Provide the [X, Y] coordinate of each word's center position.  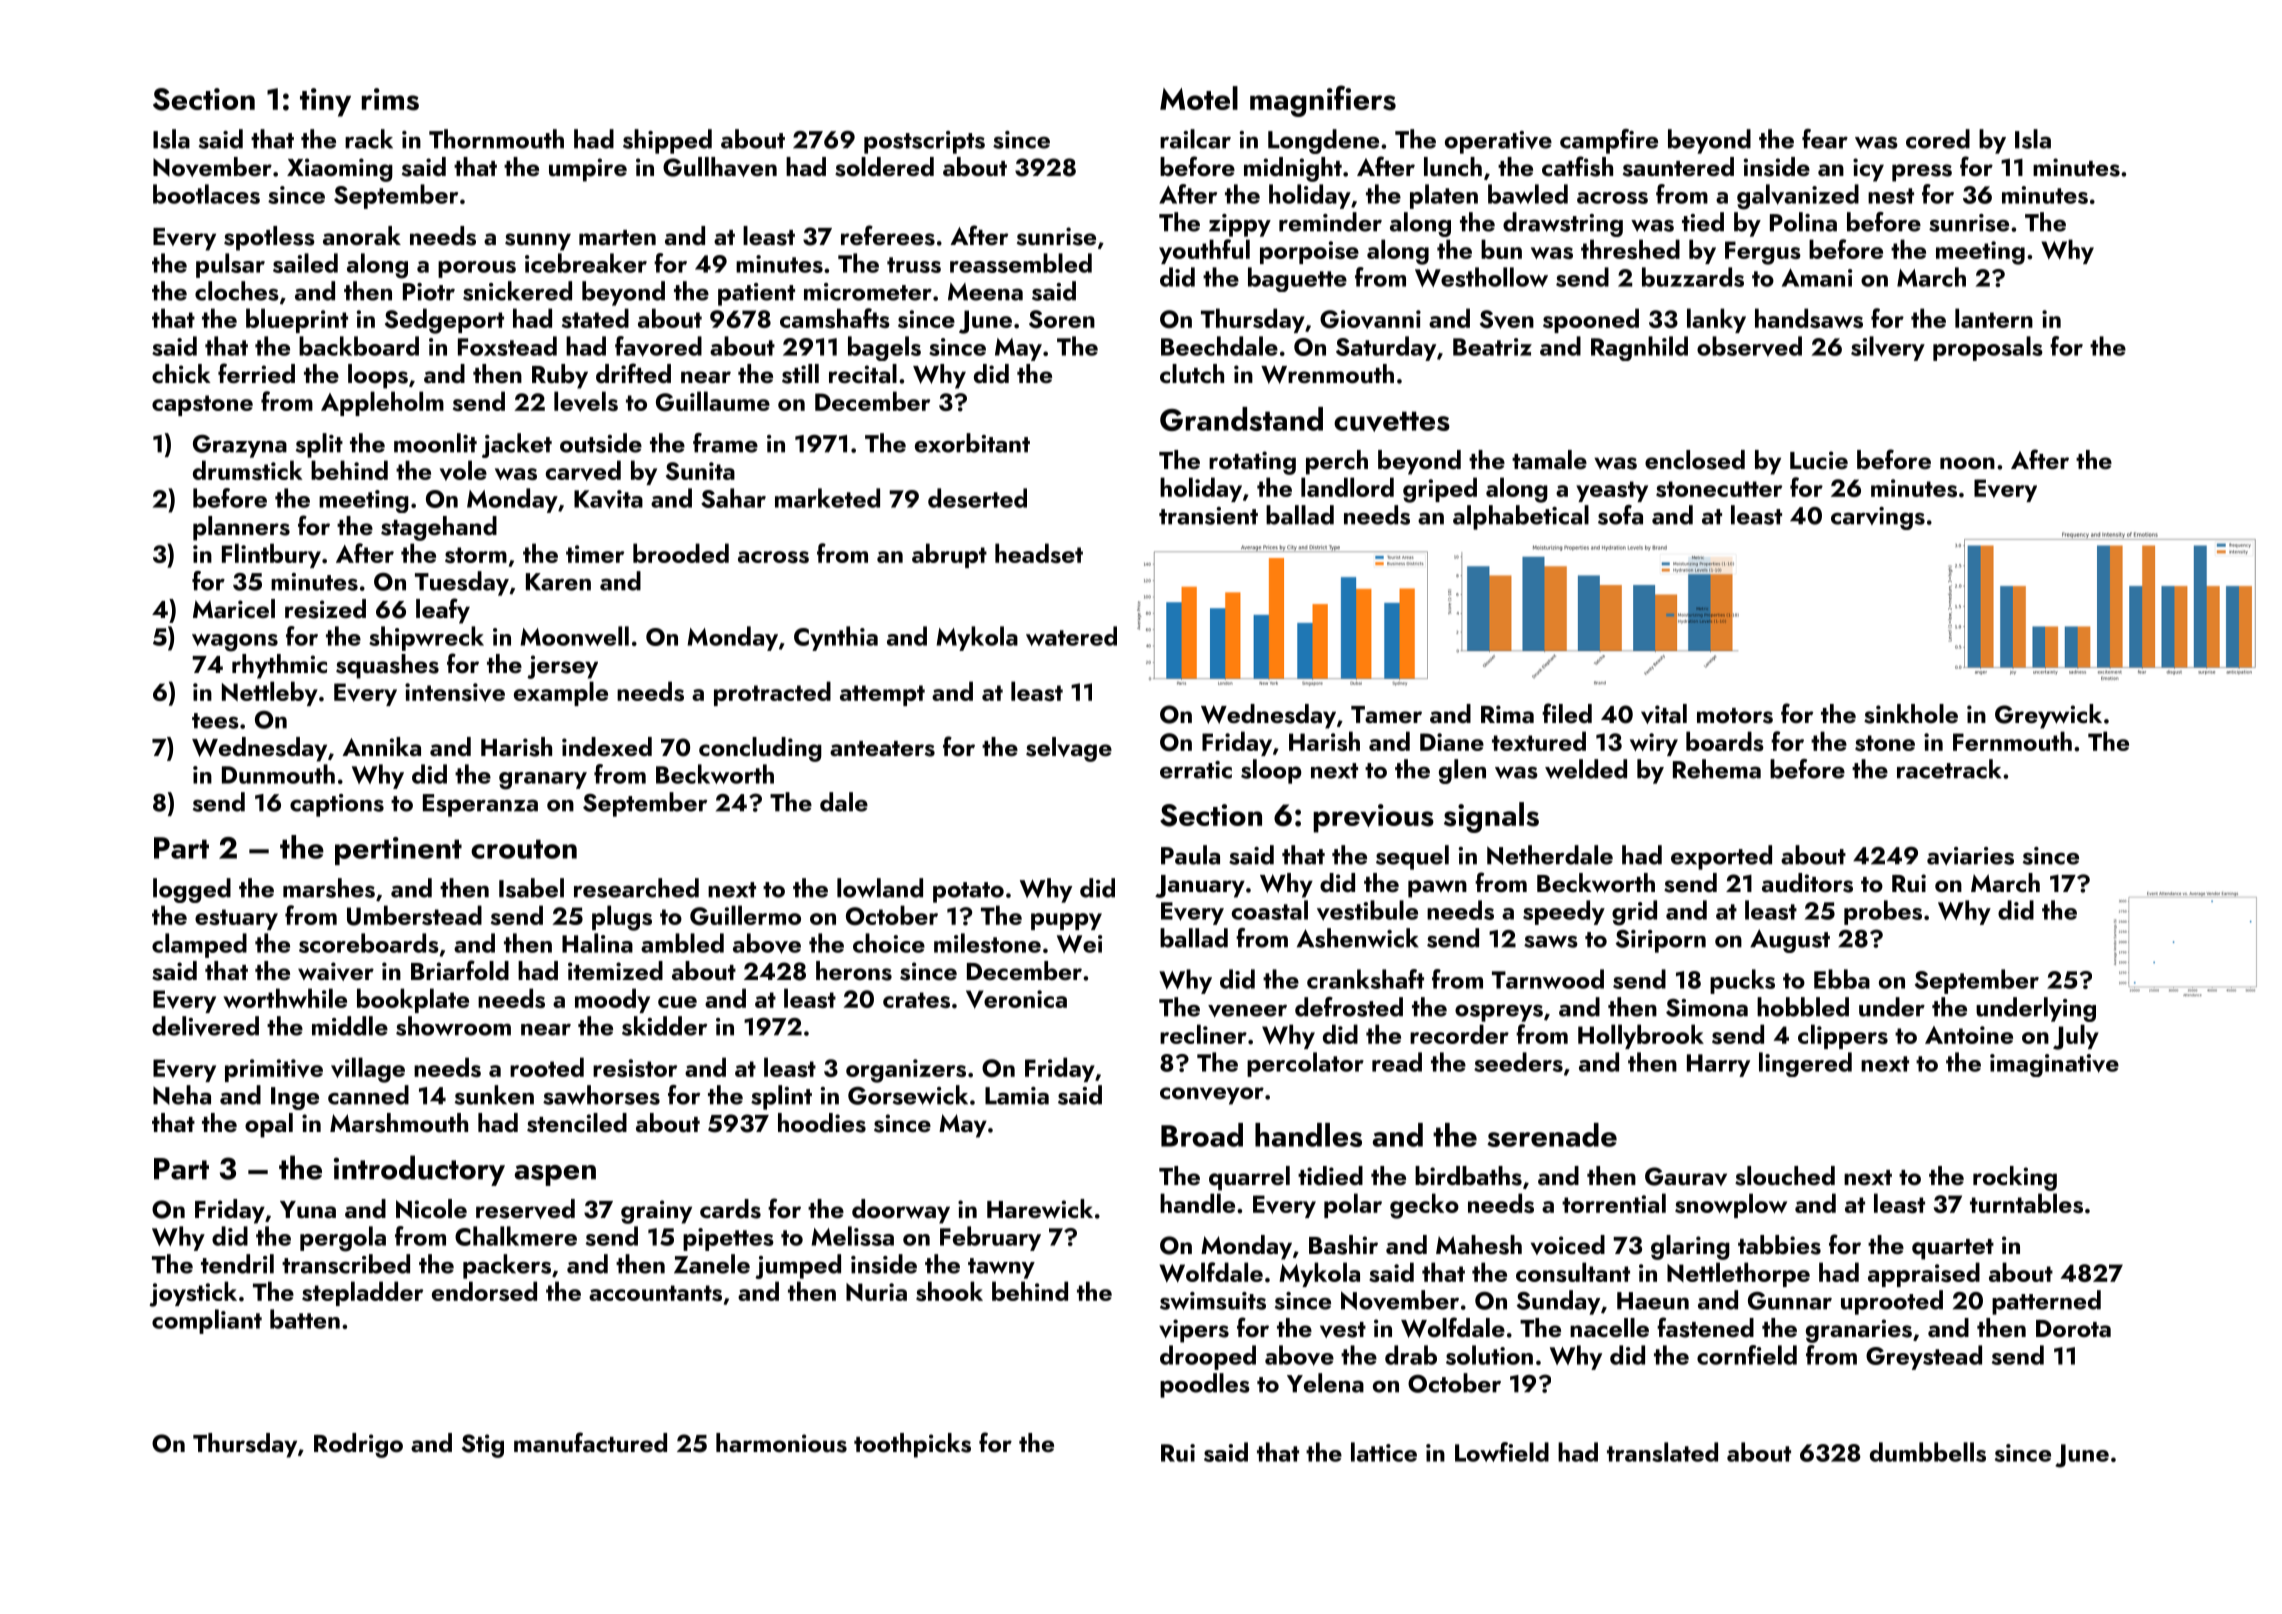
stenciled [577, 1123]
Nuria [876, 1292]
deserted [977, 498]
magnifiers [1323, 101]
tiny [325, 102]
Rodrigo [358, 1445]
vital [1664, 714]
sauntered [1678, 167]
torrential [1614, 1203]
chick [181, 373]
